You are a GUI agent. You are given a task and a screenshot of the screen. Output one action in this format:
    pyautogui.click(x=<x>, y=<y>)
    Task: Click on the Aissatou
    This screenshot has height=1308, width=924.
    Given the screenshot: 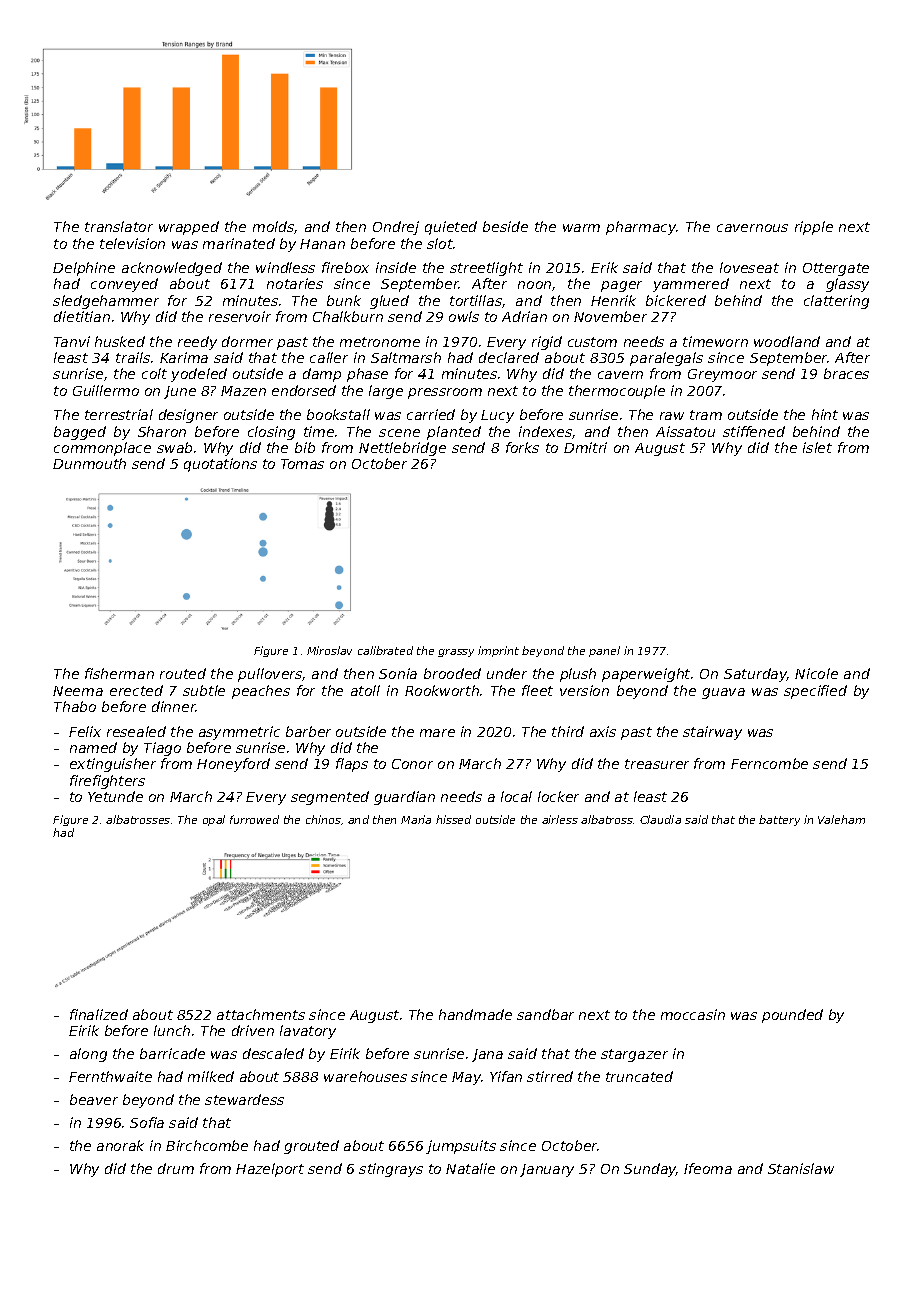 What is the action you would take?
    pyautogui.click(x=685, y=431)
